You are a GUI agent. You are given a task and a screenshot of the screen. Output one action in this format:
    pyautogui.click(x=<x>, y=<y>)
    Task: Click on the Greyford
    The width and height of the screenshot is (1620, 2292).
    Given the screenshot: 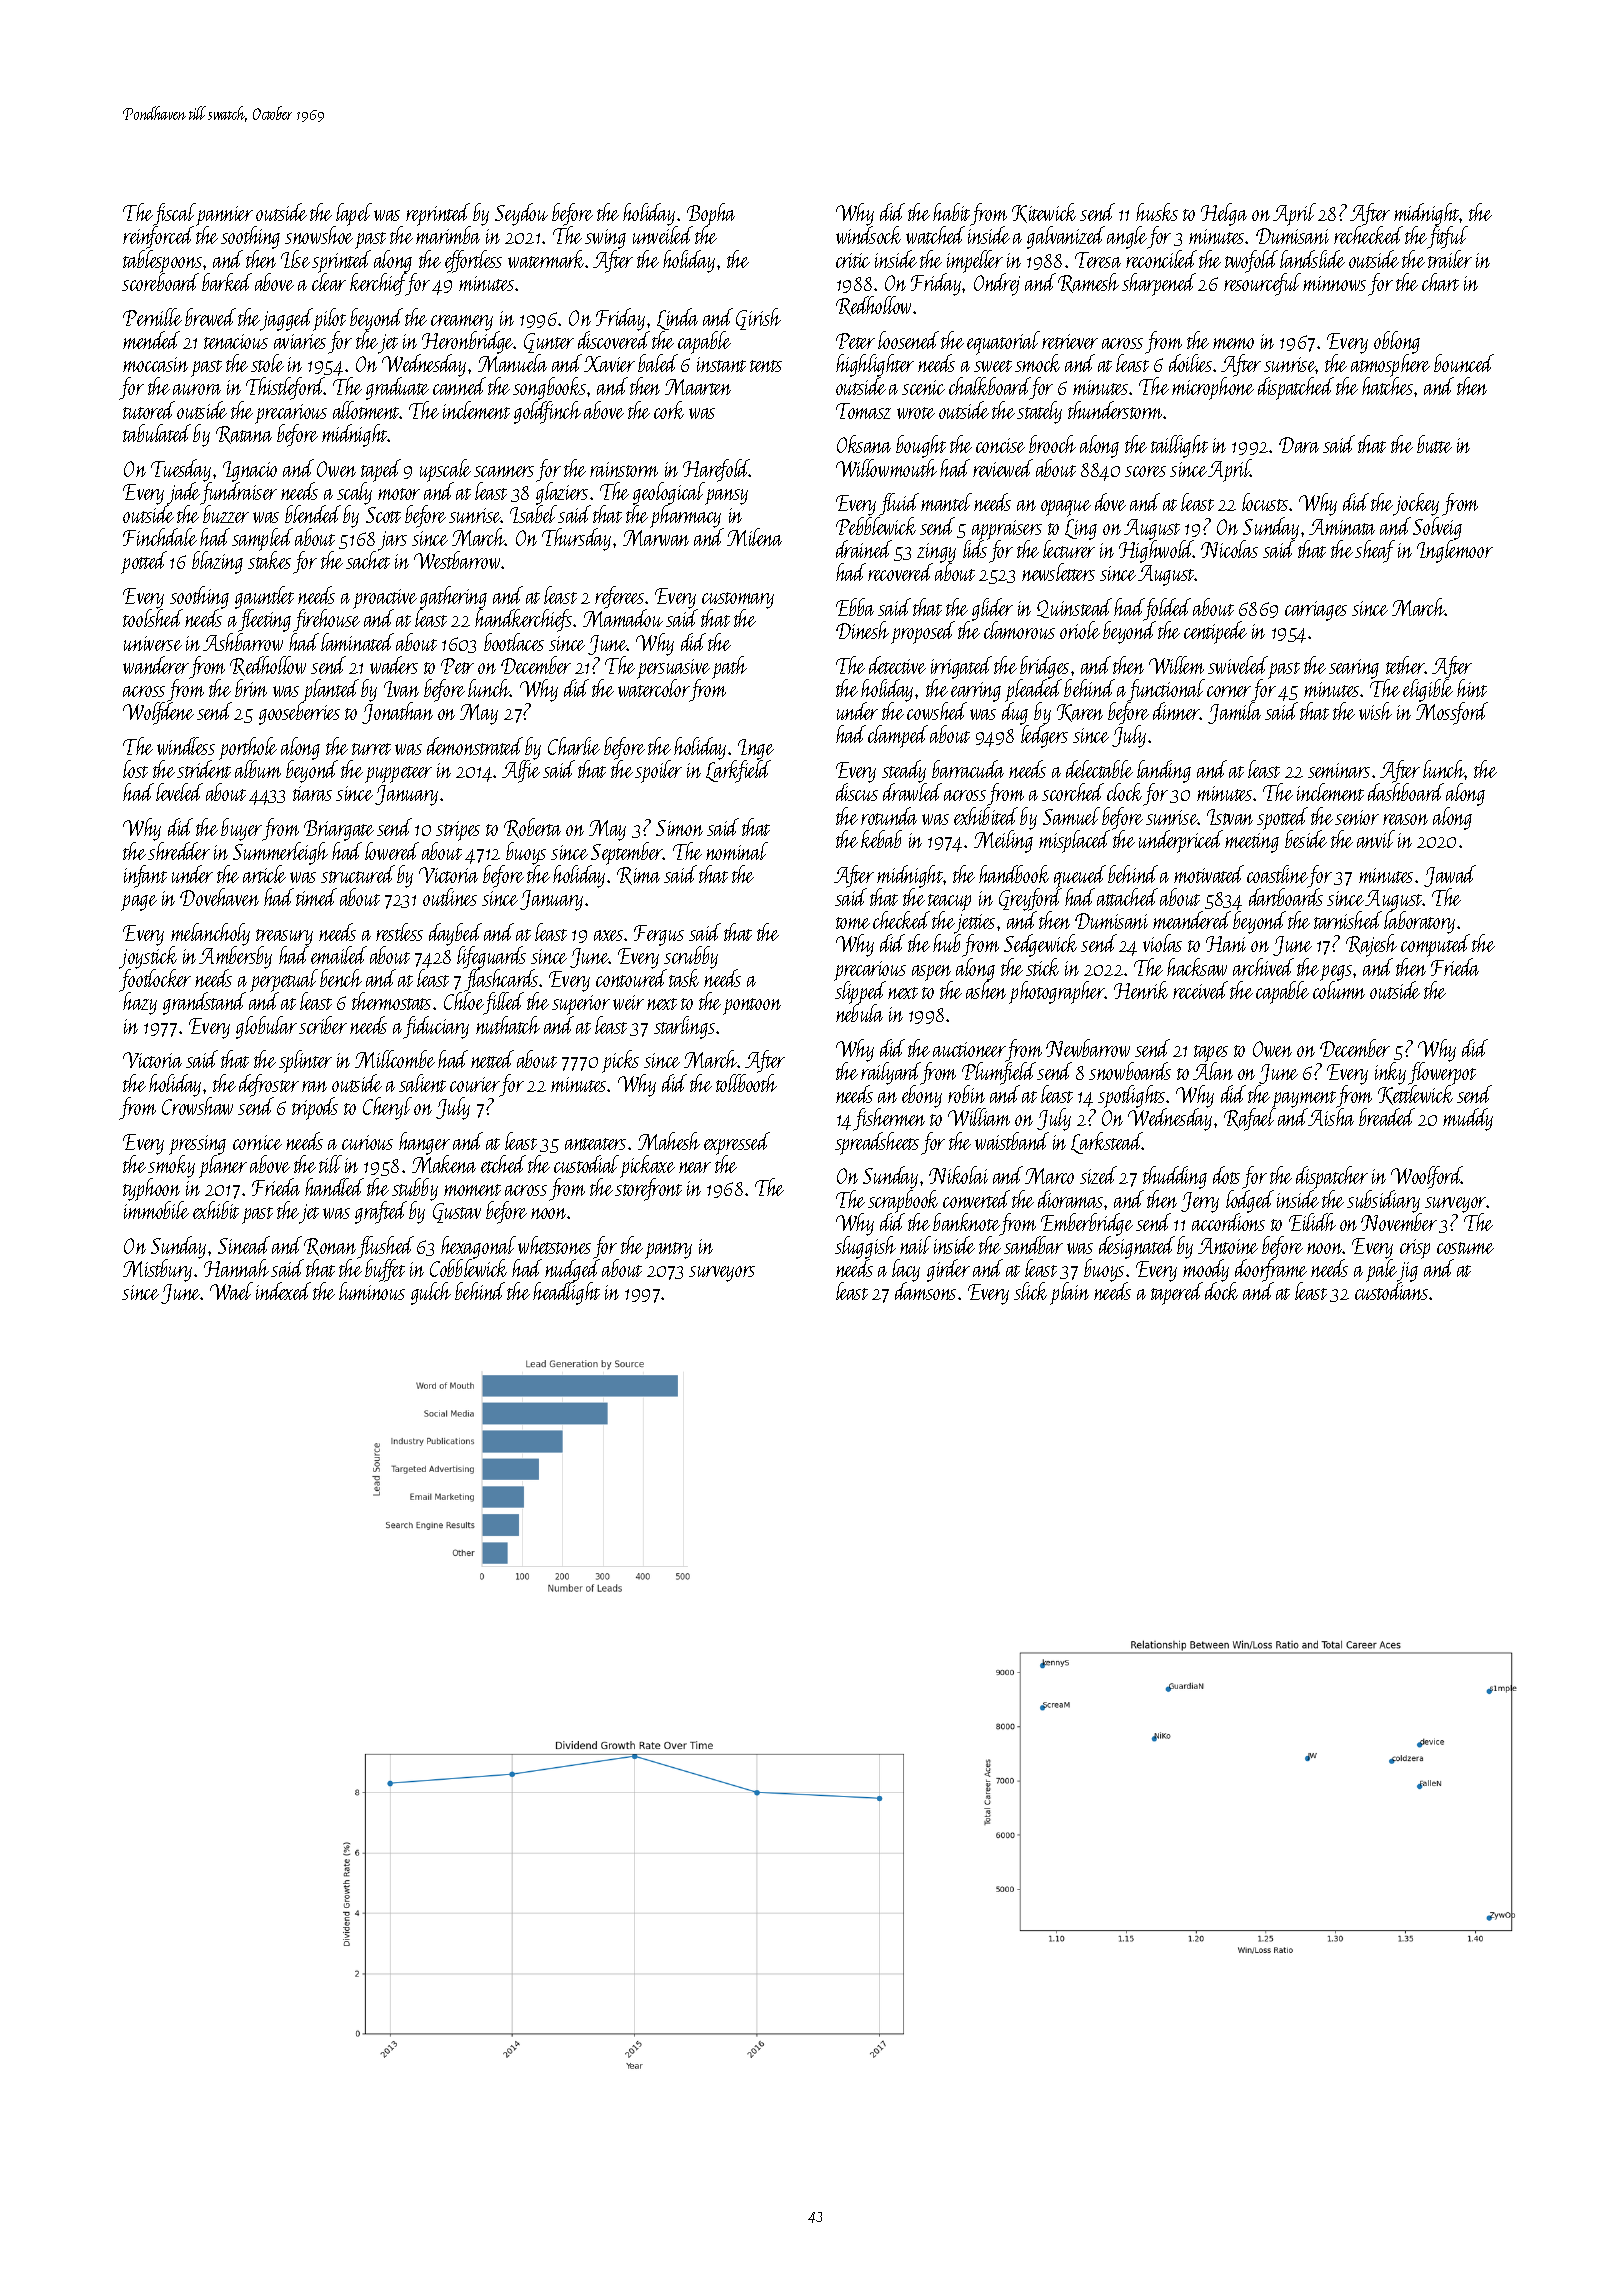 What is the action you would take?
    pyautogui.click(x=1029, y=900)
